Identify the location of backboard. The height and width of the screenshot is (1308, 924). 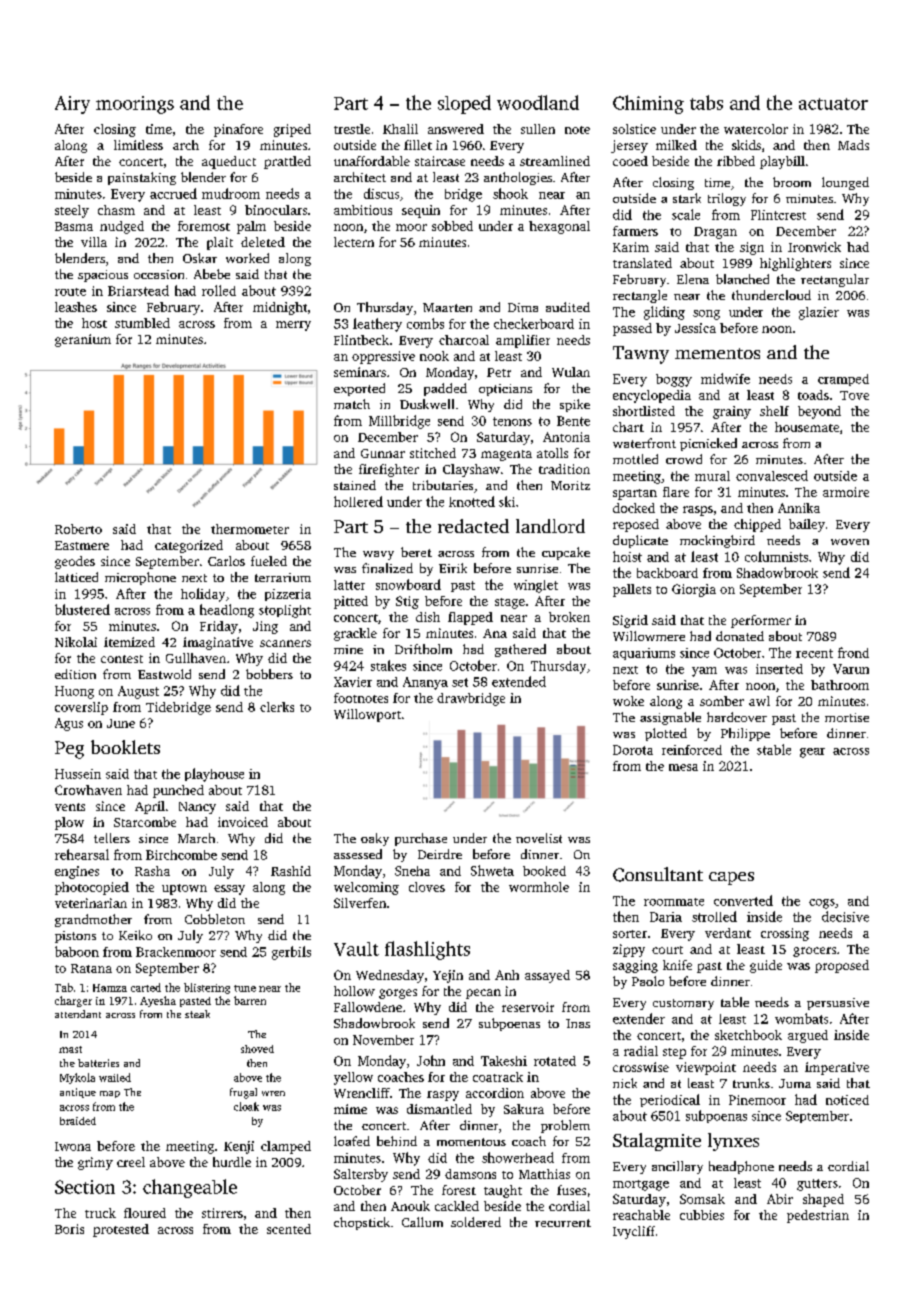
(667, 573).
